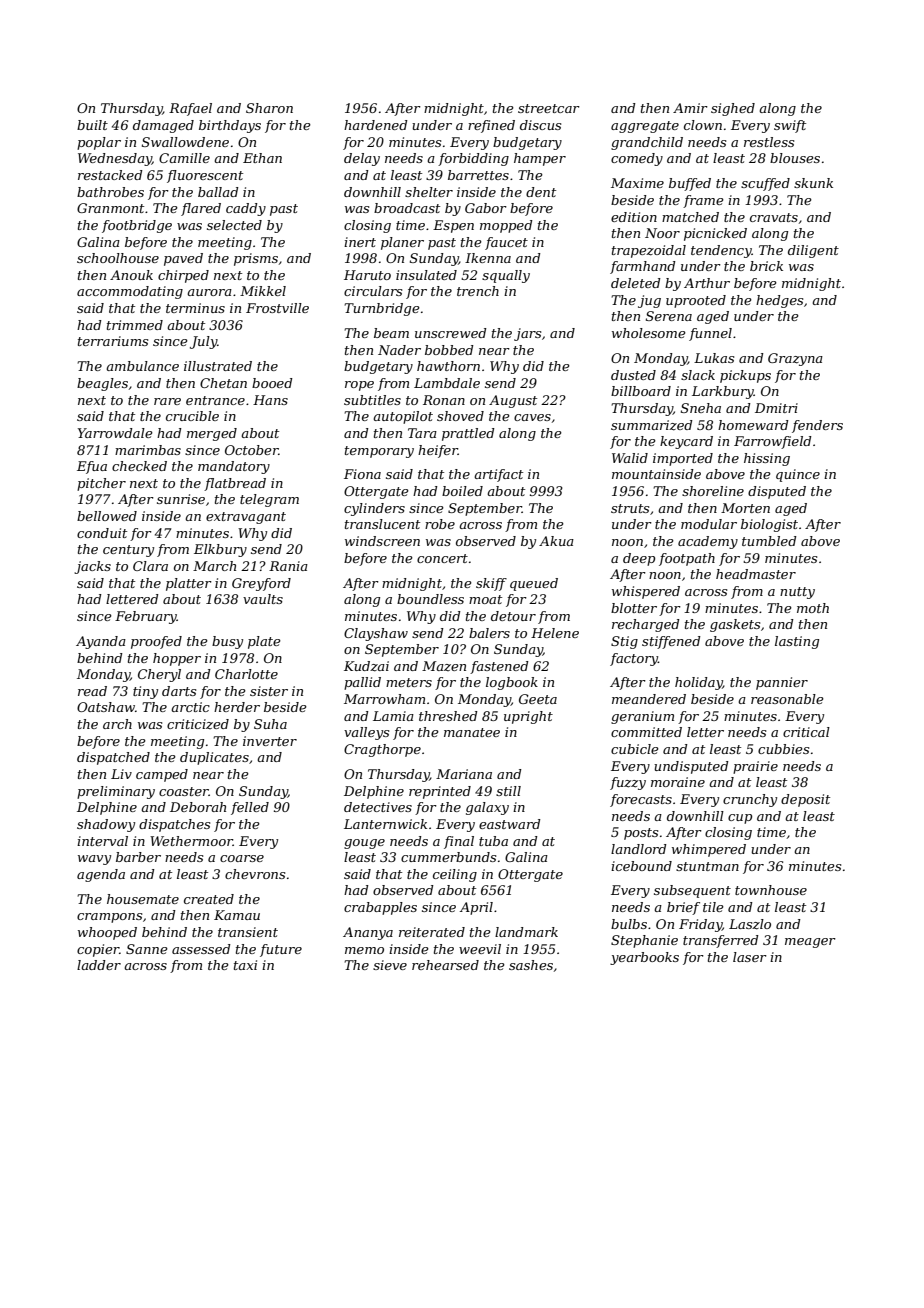  Describe the element at coordinates (644, 958) in the image. I see `yearbooks` at that location.
